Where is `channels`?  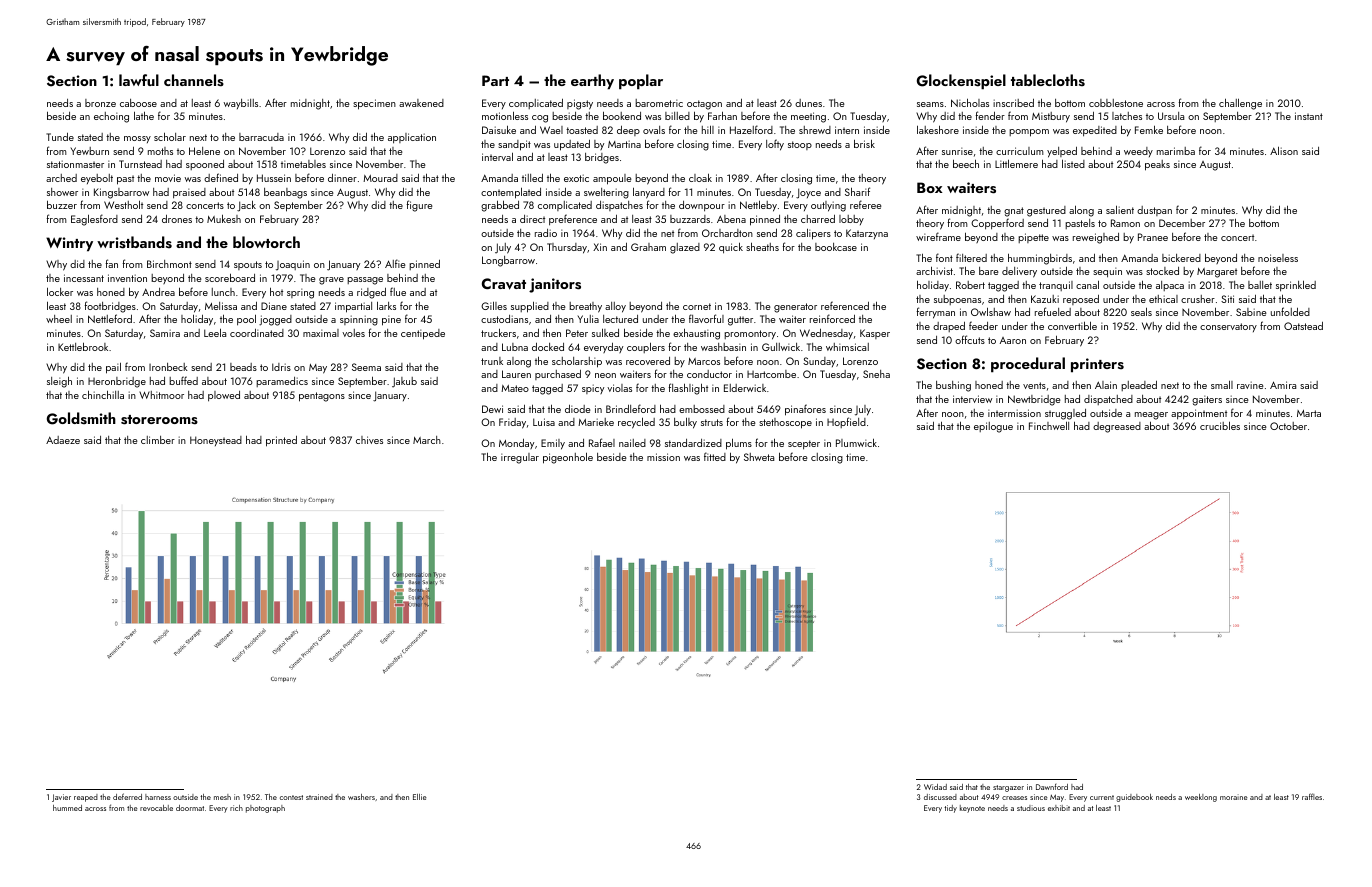 channels is located at coordinates (194, 80).
